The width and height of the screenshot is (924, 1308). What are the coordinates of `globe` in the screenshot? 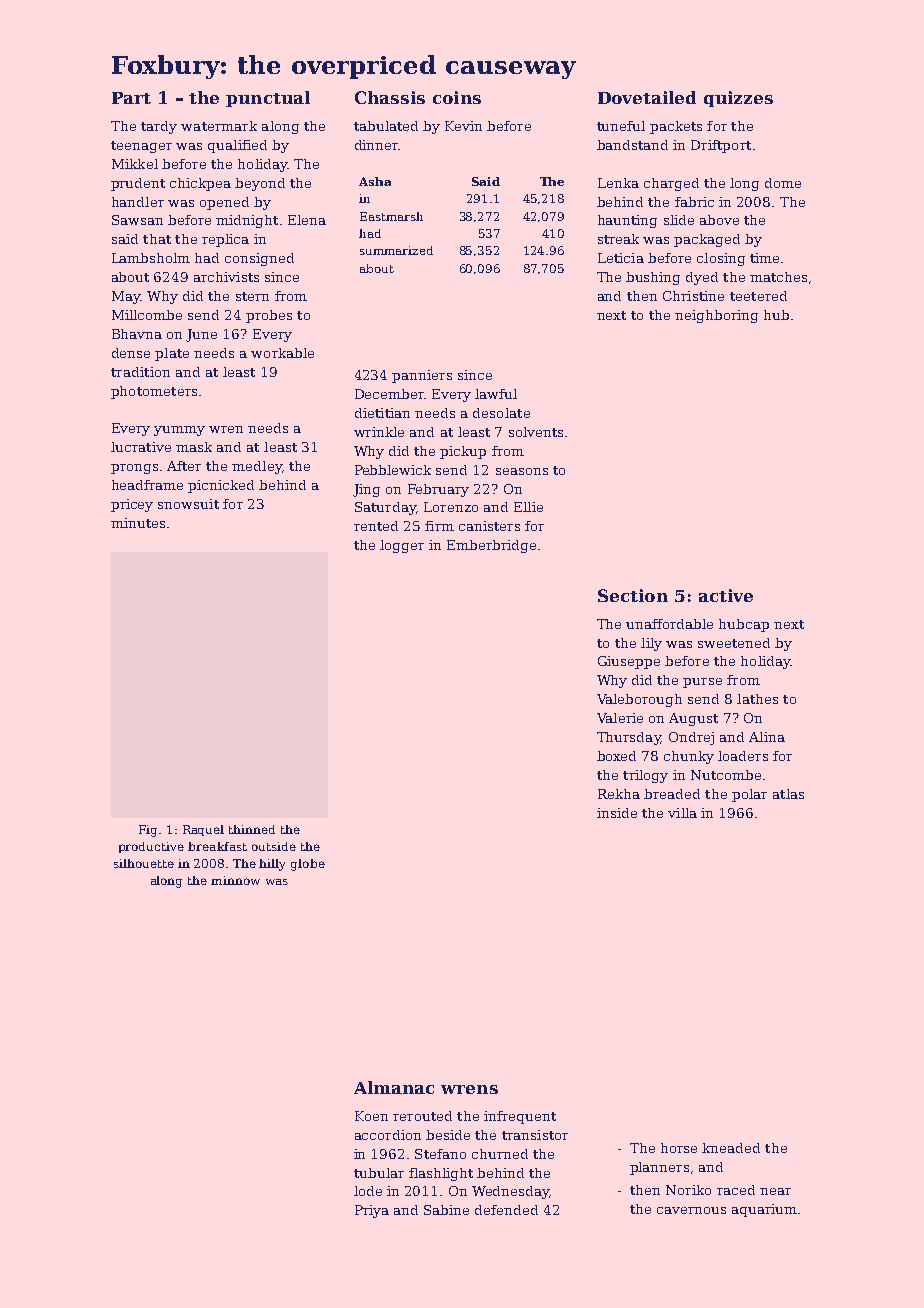 It's located at (308, 865).
